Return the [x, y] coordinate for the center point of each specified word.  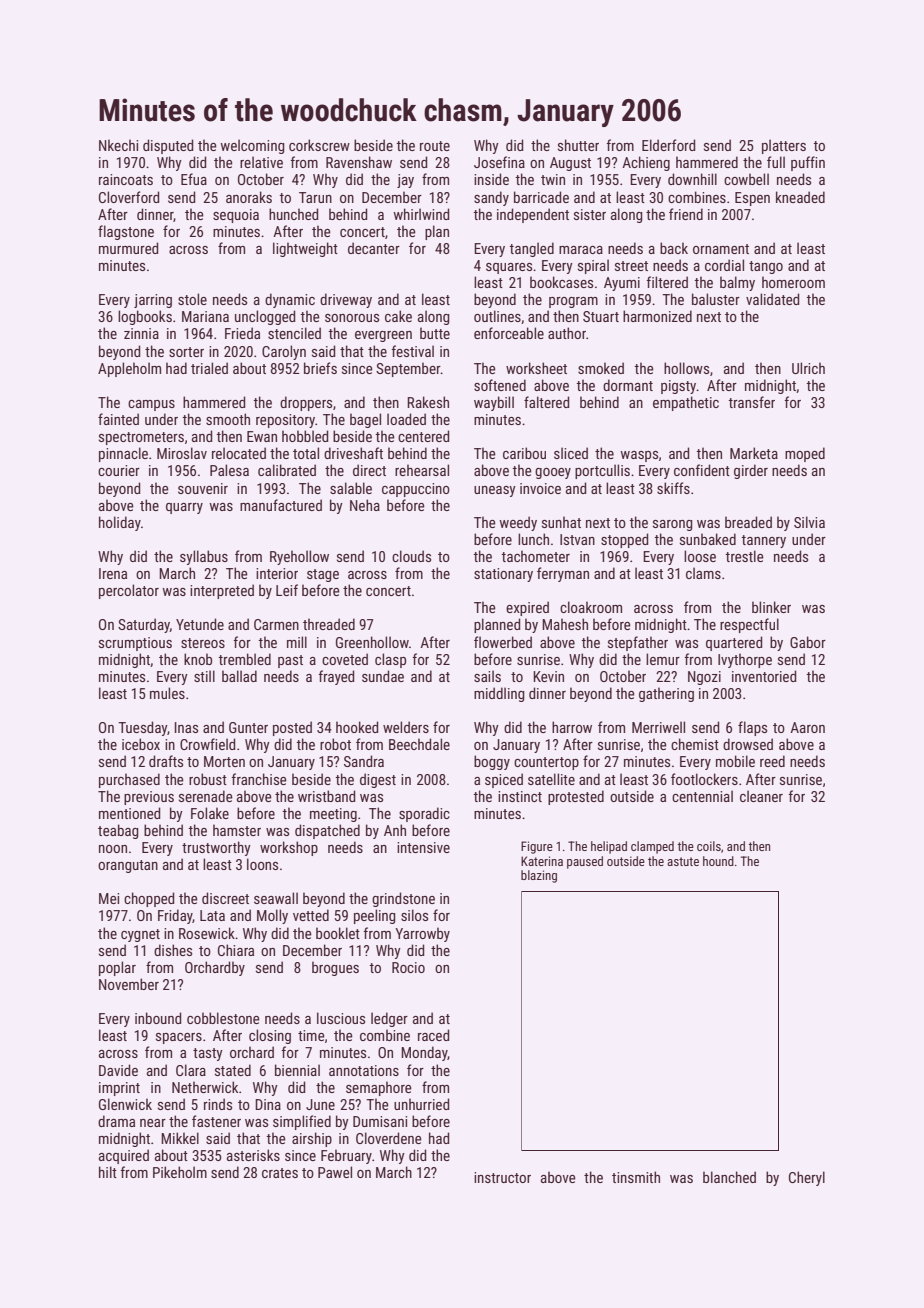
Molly [272, 916]
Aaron [807, 727]
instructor [502, 1177]
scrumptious [135, 644]
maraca [581, 250]
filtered [667, 282]
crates [280, 1173]
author [567, 333]
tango [766, 267]
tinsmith [636, 1177]
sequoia [236, 216]
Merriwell [658, 727]
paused [585, 862]
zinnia [141, 333]
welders [406, 727]
